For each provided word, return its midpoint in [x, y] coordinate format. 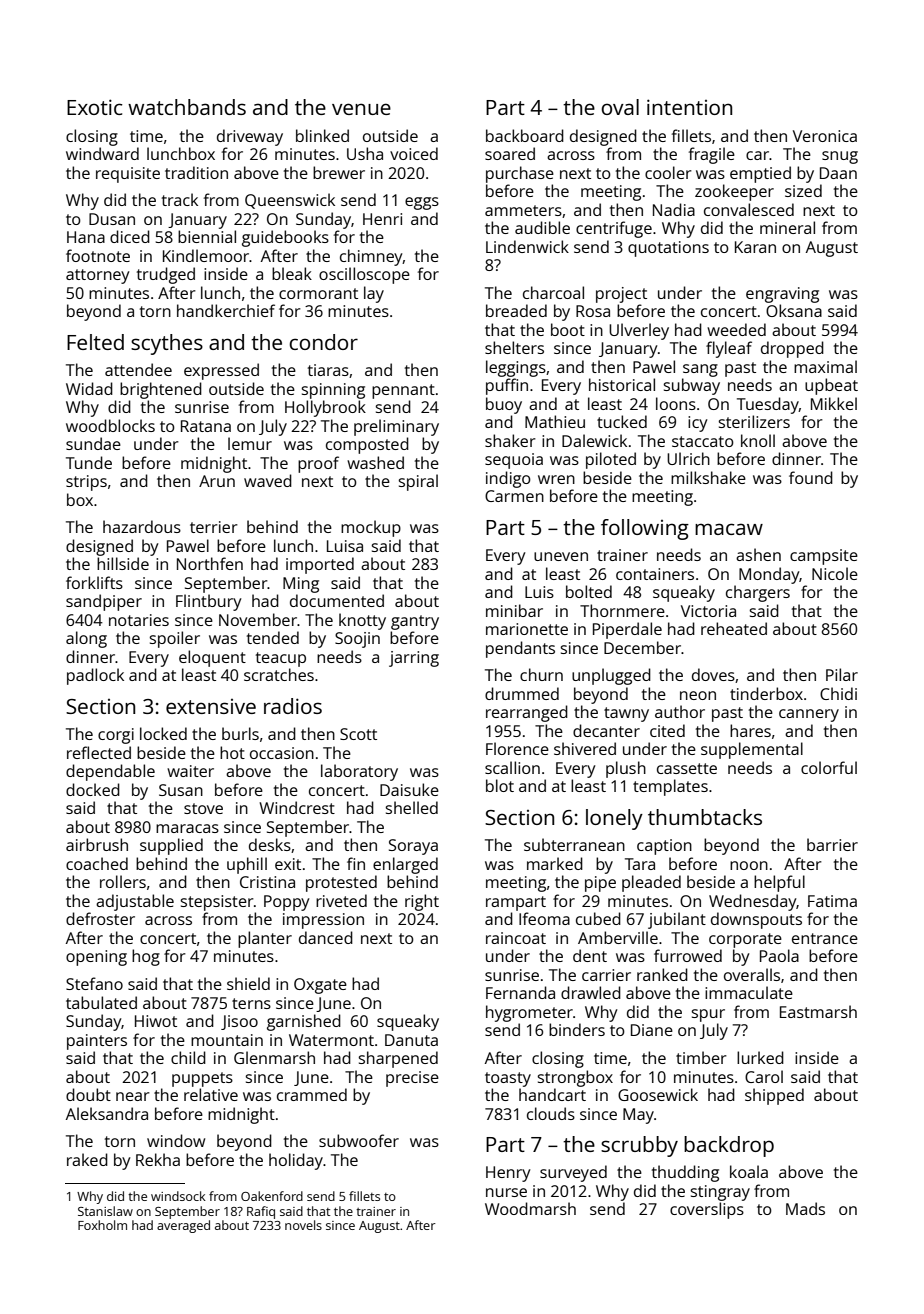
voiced [414, 153]
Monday [769, 575]
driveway [250, 137]
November [258, 619]
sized [803, 190]
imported [320, 565]
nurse [506, 1192]
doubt [88, 1094]
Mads [805, 1208]
